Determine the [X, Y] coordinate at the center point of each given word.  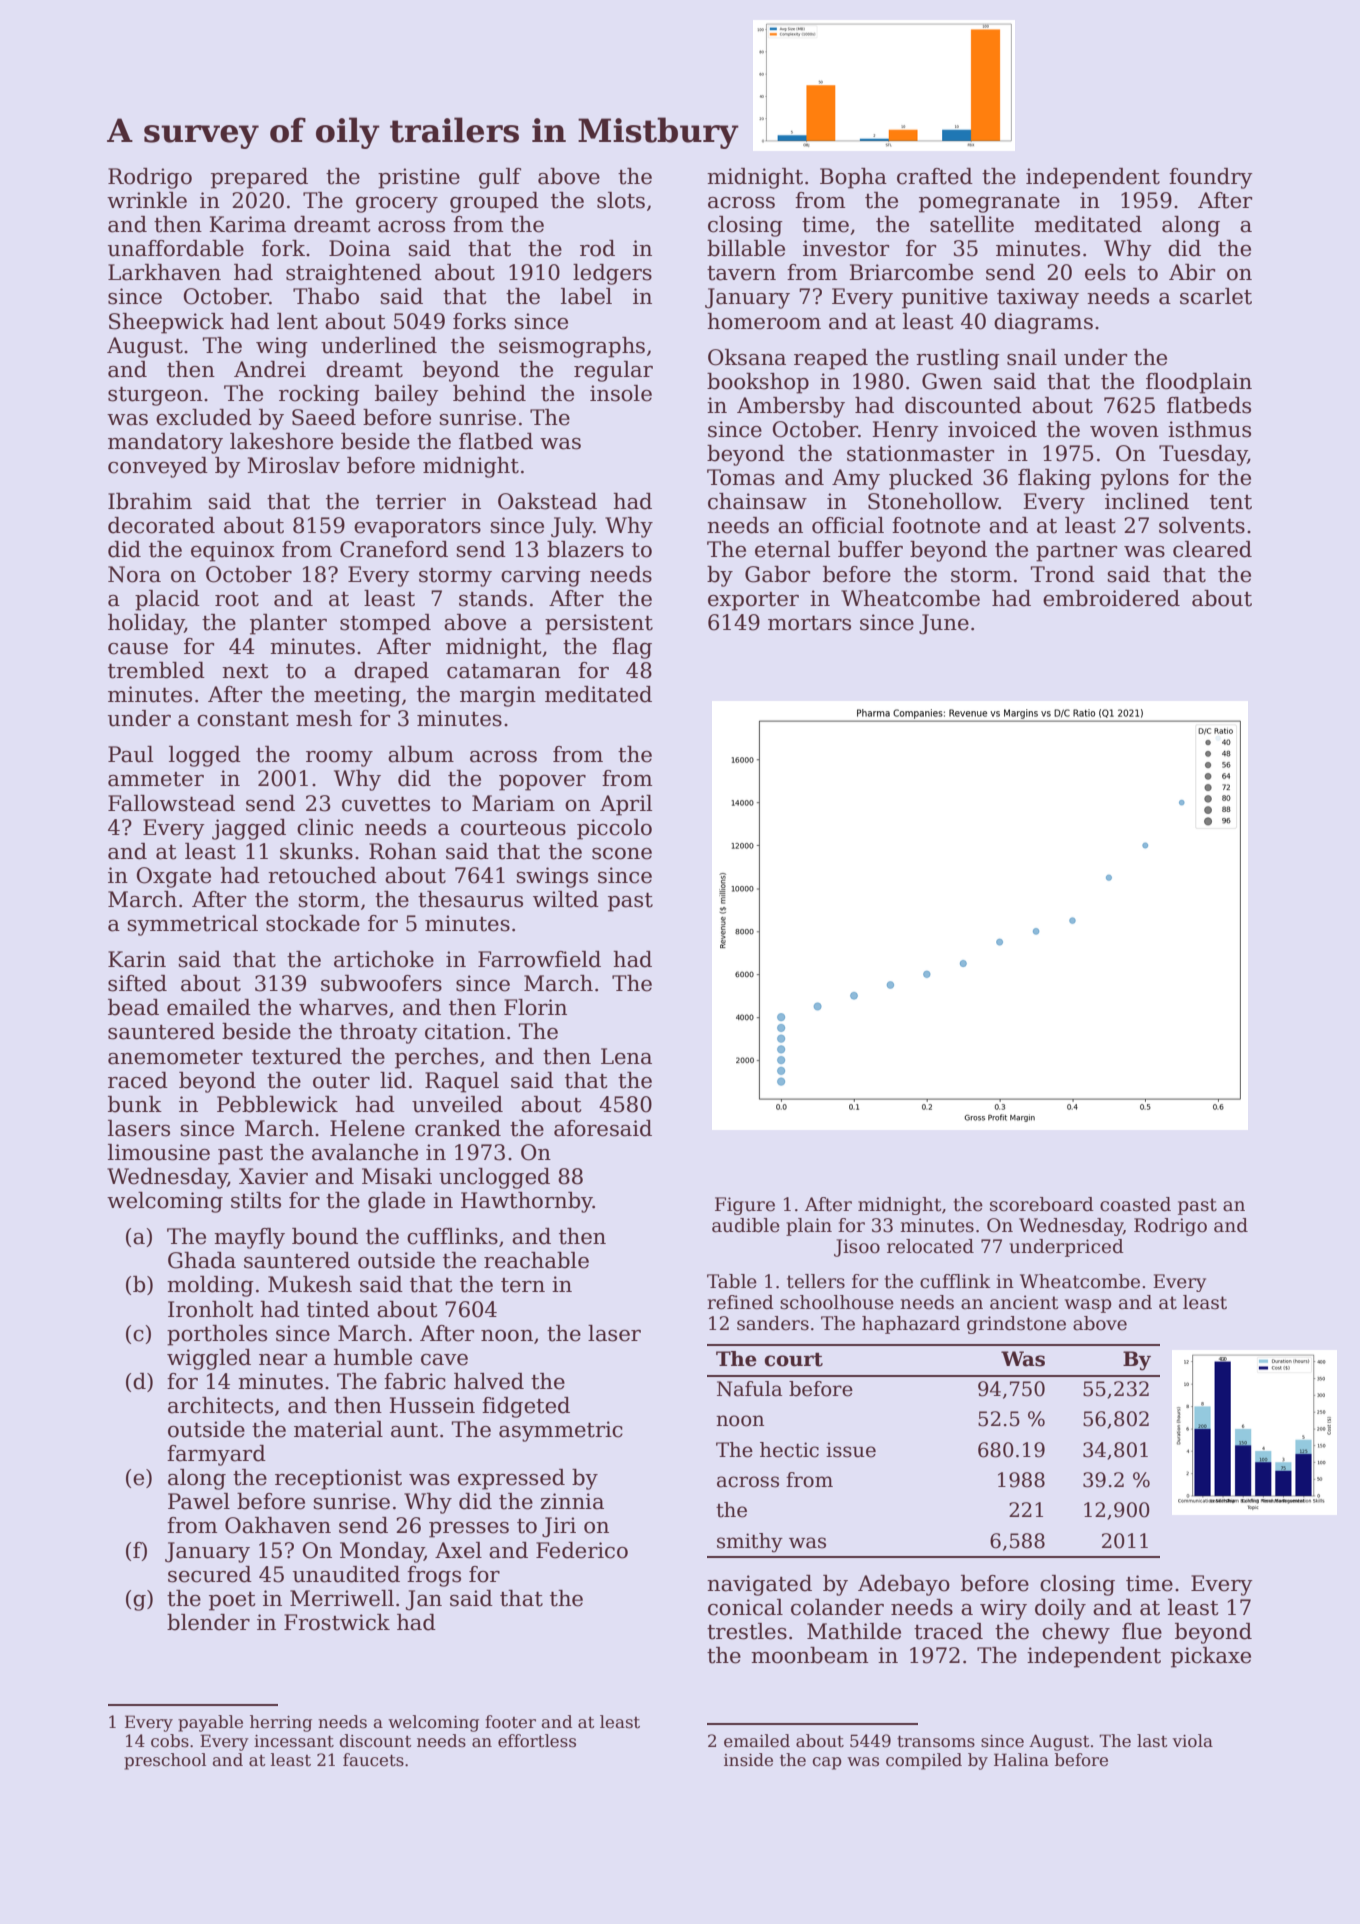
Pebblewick [277, 1104]
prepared [259, 178]
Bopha [853, 178]
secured [210, 1574]
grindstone [1016, 1325]
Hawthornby [527, 1202]
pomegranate [989, 203]
